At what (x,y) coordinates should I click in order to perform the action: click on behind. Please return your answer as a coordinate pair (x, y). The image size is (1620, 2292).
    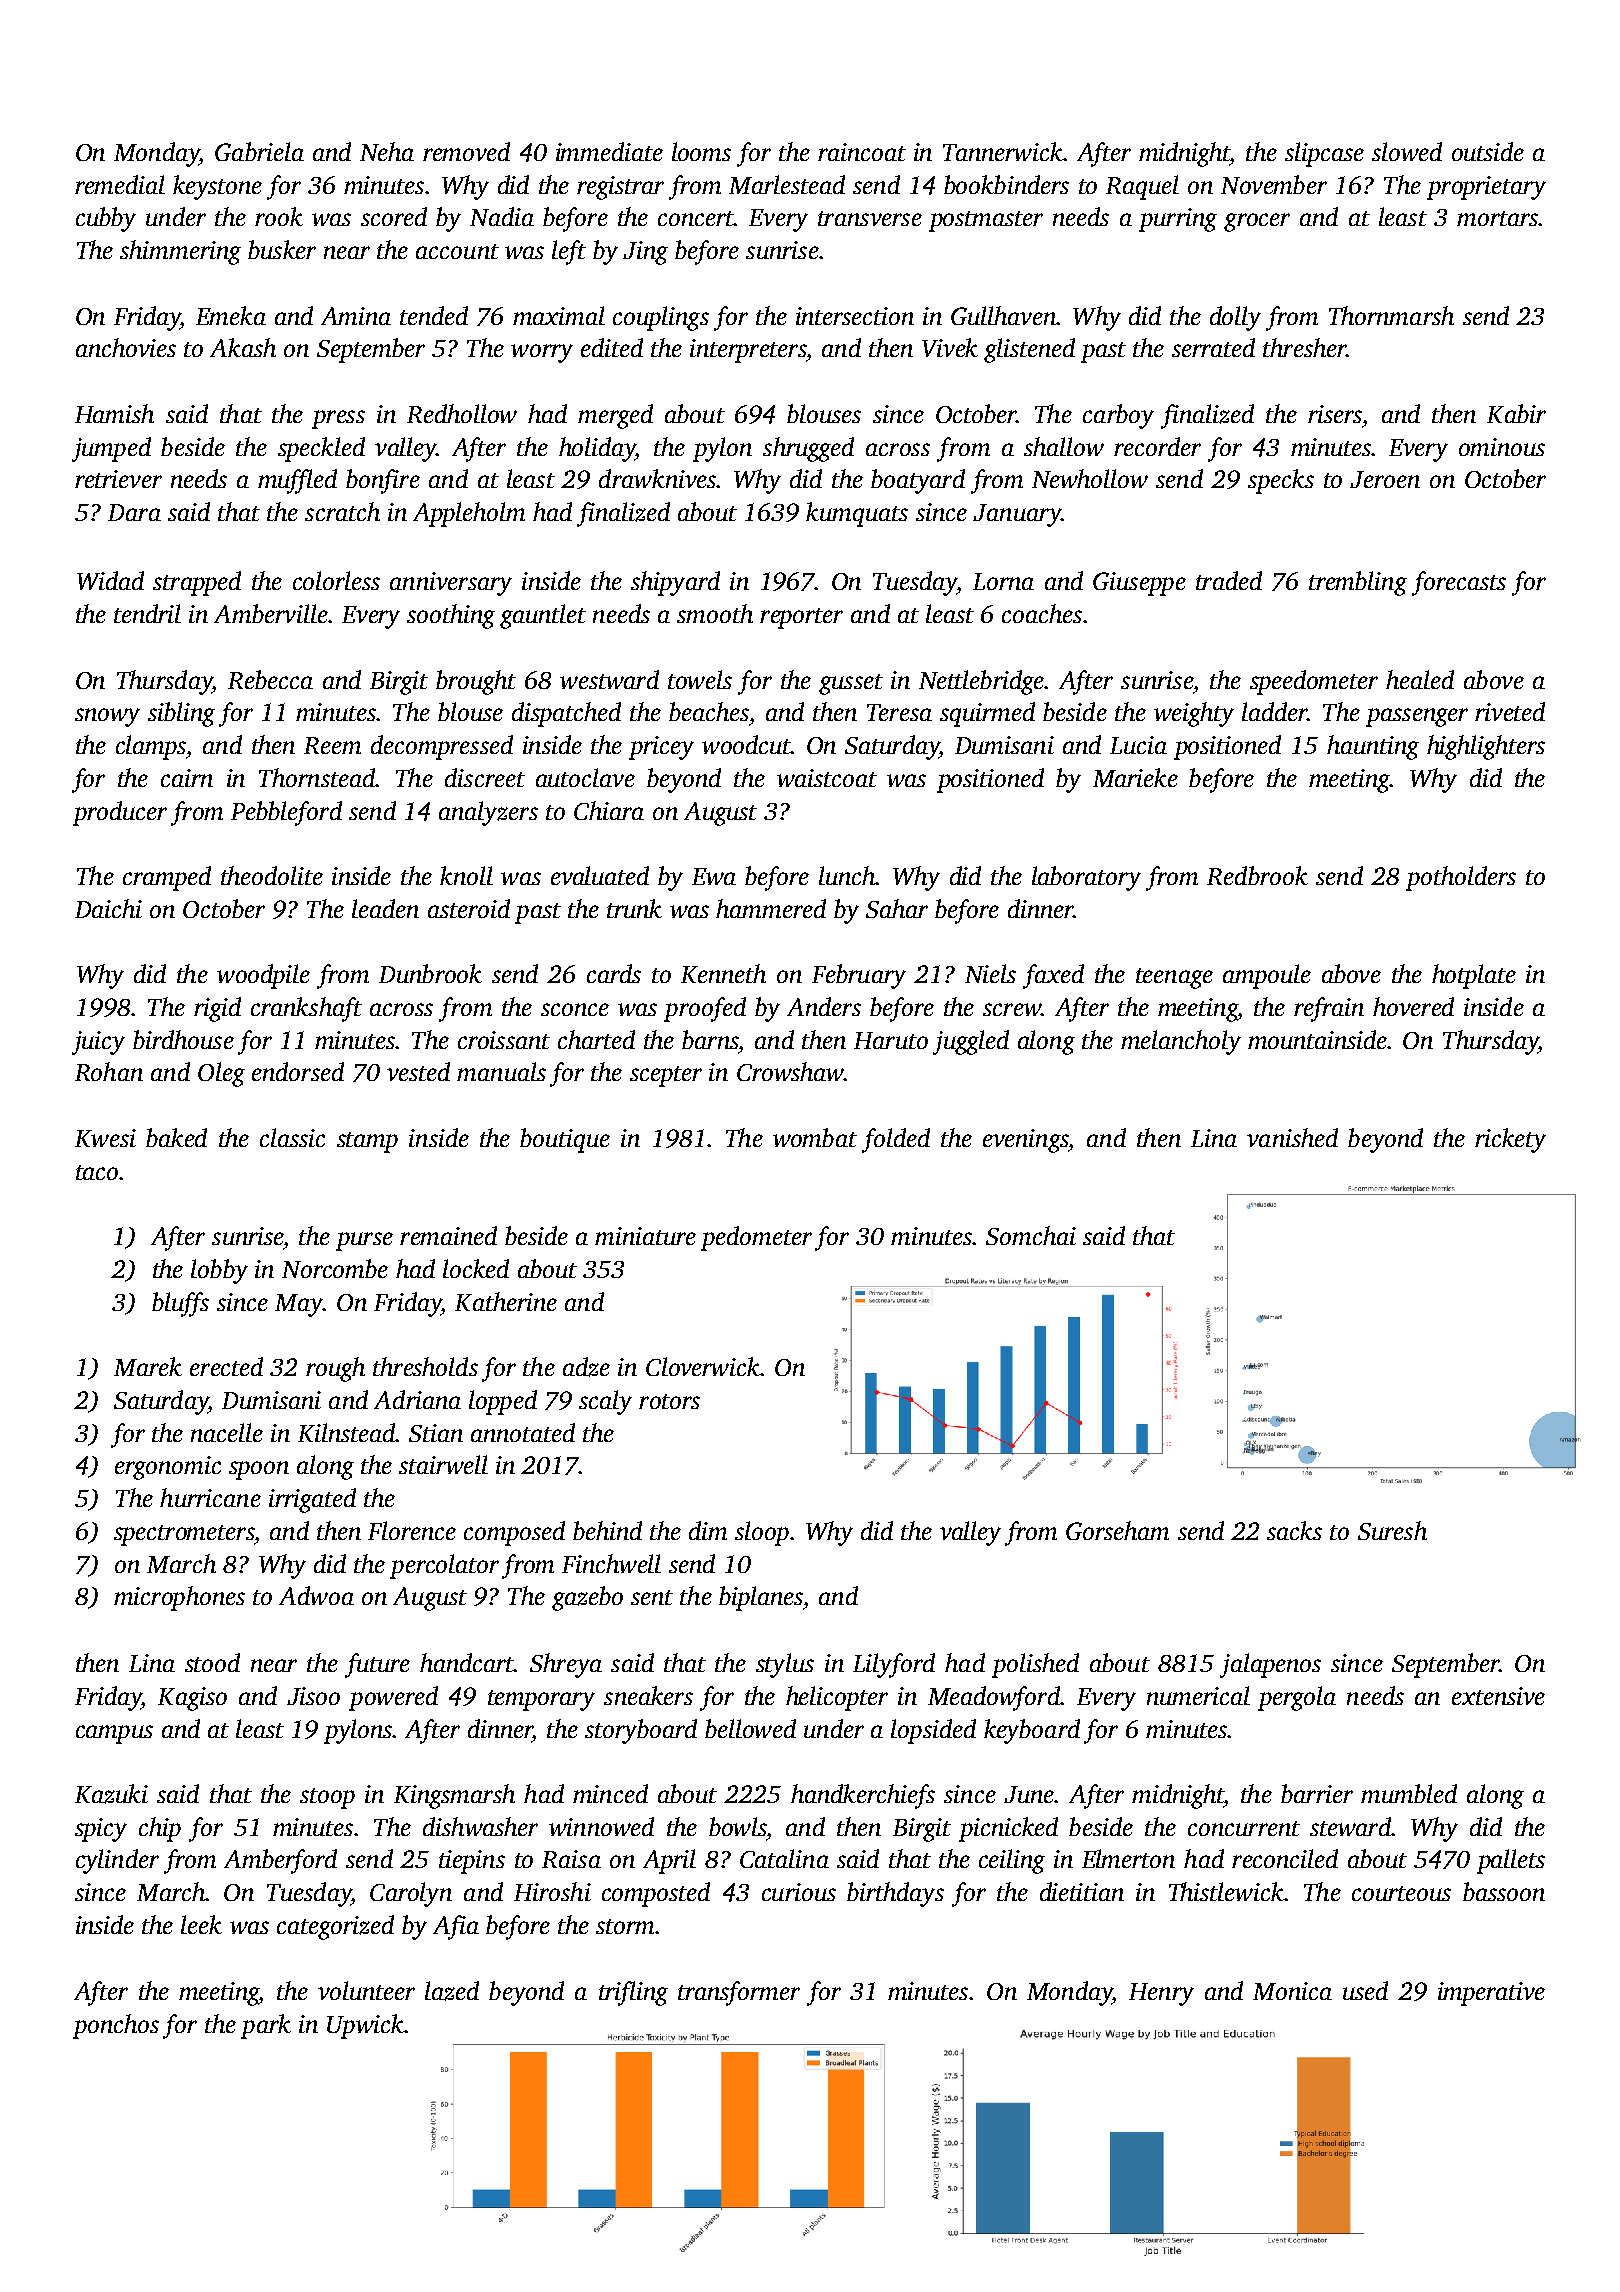
    Looking at the image, I should click on (607, 1530).
